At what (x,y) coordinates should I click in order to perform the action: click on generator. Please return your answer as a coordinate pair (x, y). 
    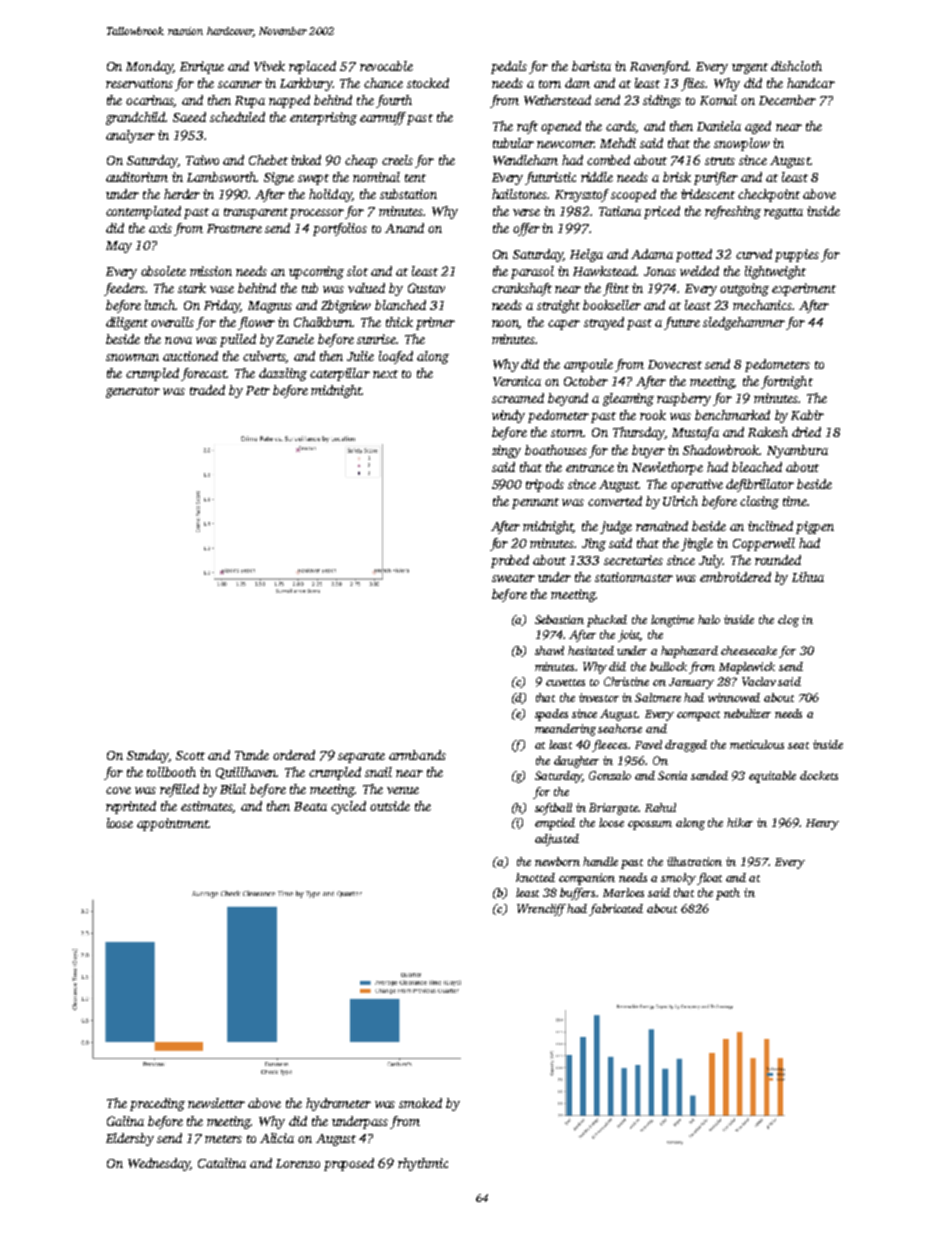
    Looking at the image, I should click on (133, 392).
